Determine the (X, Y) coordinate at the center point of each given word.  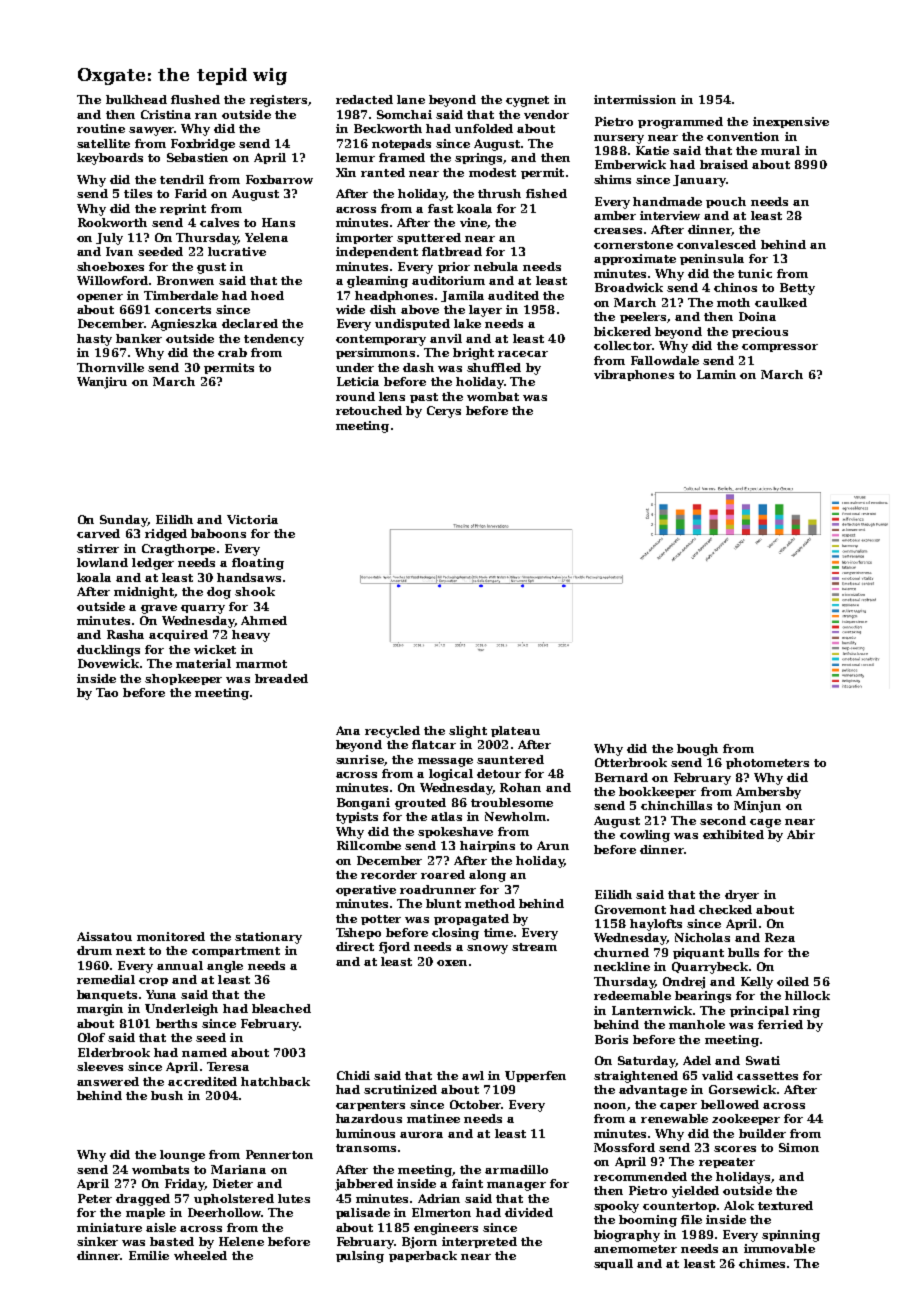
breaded (281, 678)
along (487, 876)
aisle (161, 1227)
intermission (635, 99)
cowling (645, 836)
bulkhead (136, 99)
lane (411, 99)
